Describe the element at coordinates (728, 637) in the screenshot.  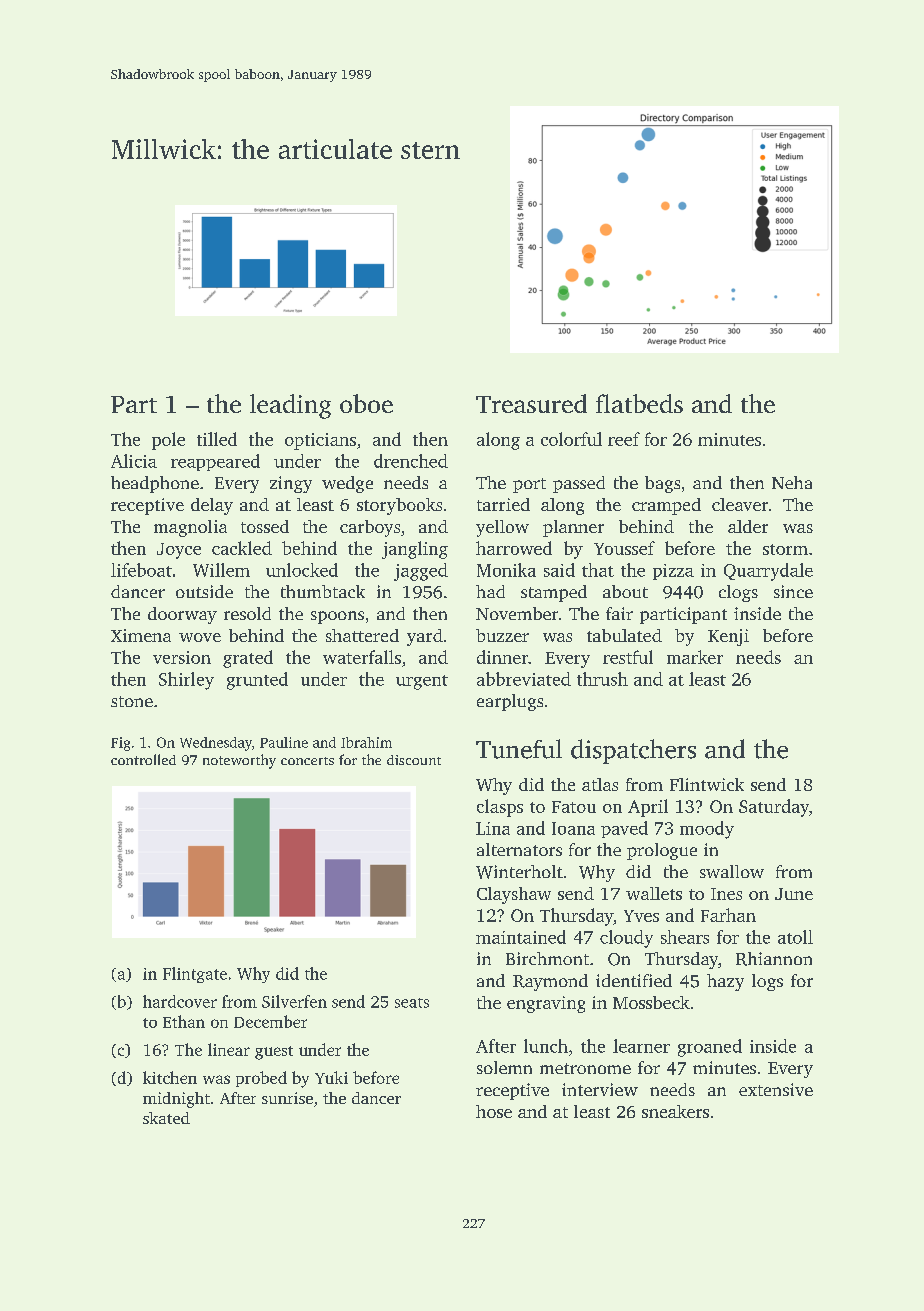
I see `Kenji` at that location.
